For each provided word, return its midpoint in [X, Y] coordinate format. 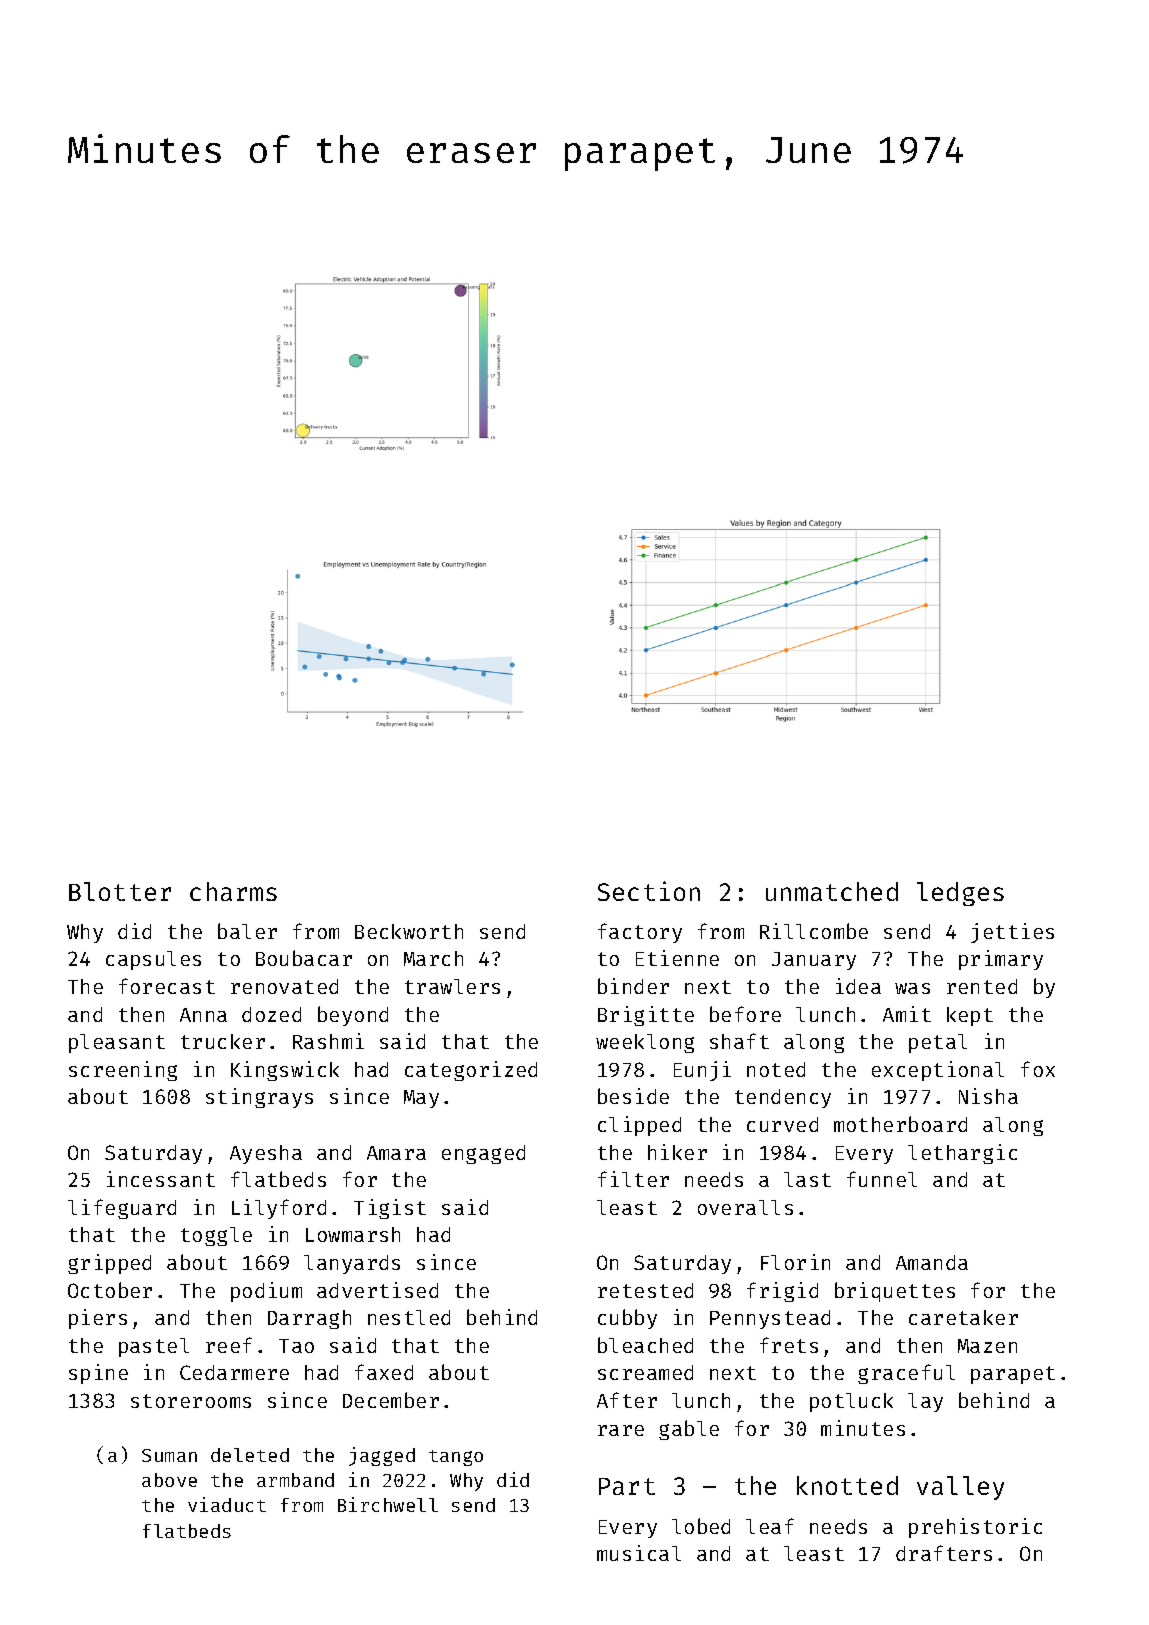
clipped [639, 1126]
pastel [154, 1347]
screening [123, 1071]
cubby [627, 1319]
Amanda [932, 1262]
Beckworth [409, 931]
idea [858, 986]
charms [233, 891]
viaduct [227, 1504]
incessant [161, 1179]
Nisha [988, 1096]
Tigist [390, 1209]
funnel [882, 1179]
